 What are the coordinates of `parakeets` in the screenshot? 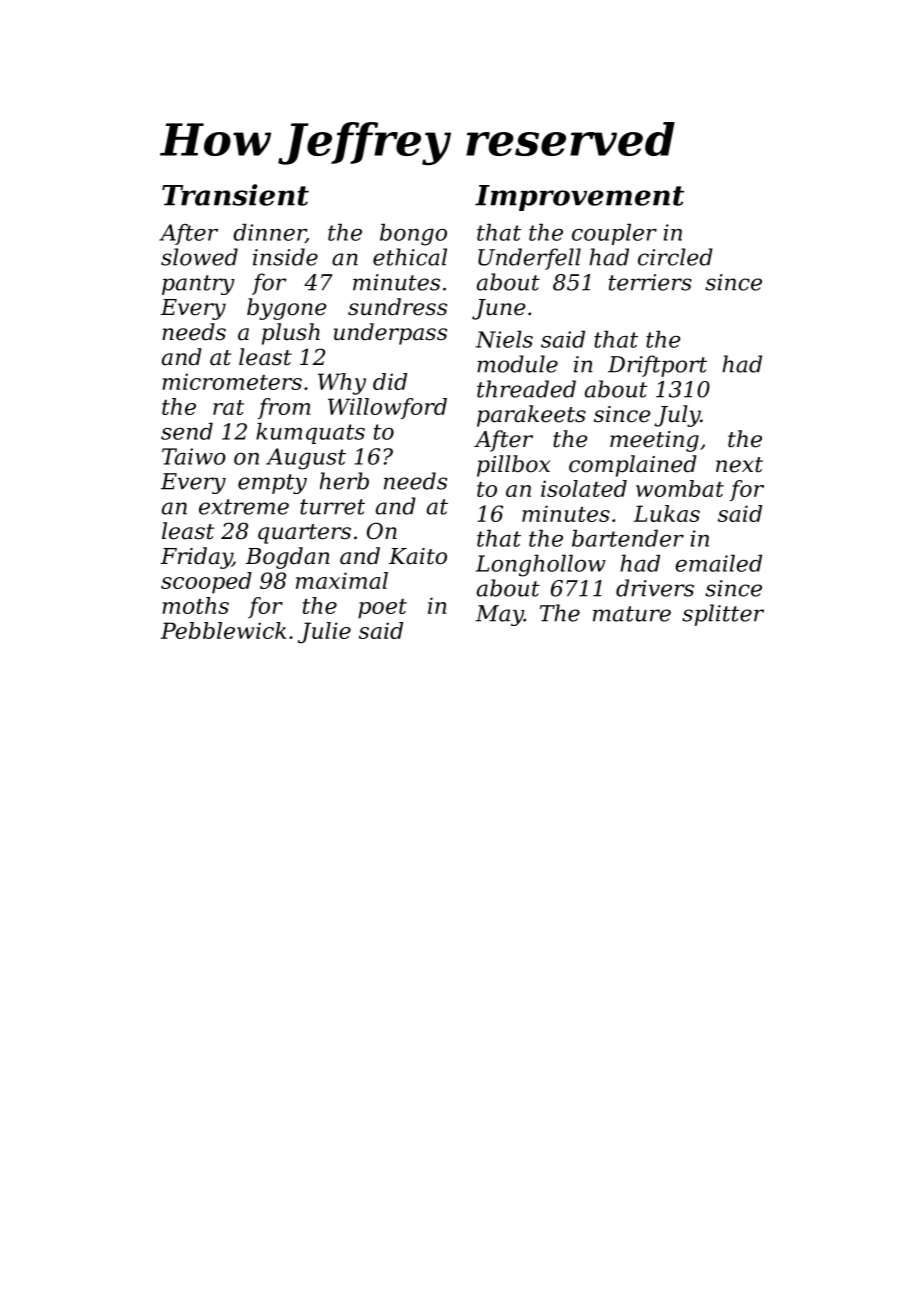 It's located at (531, 416).
